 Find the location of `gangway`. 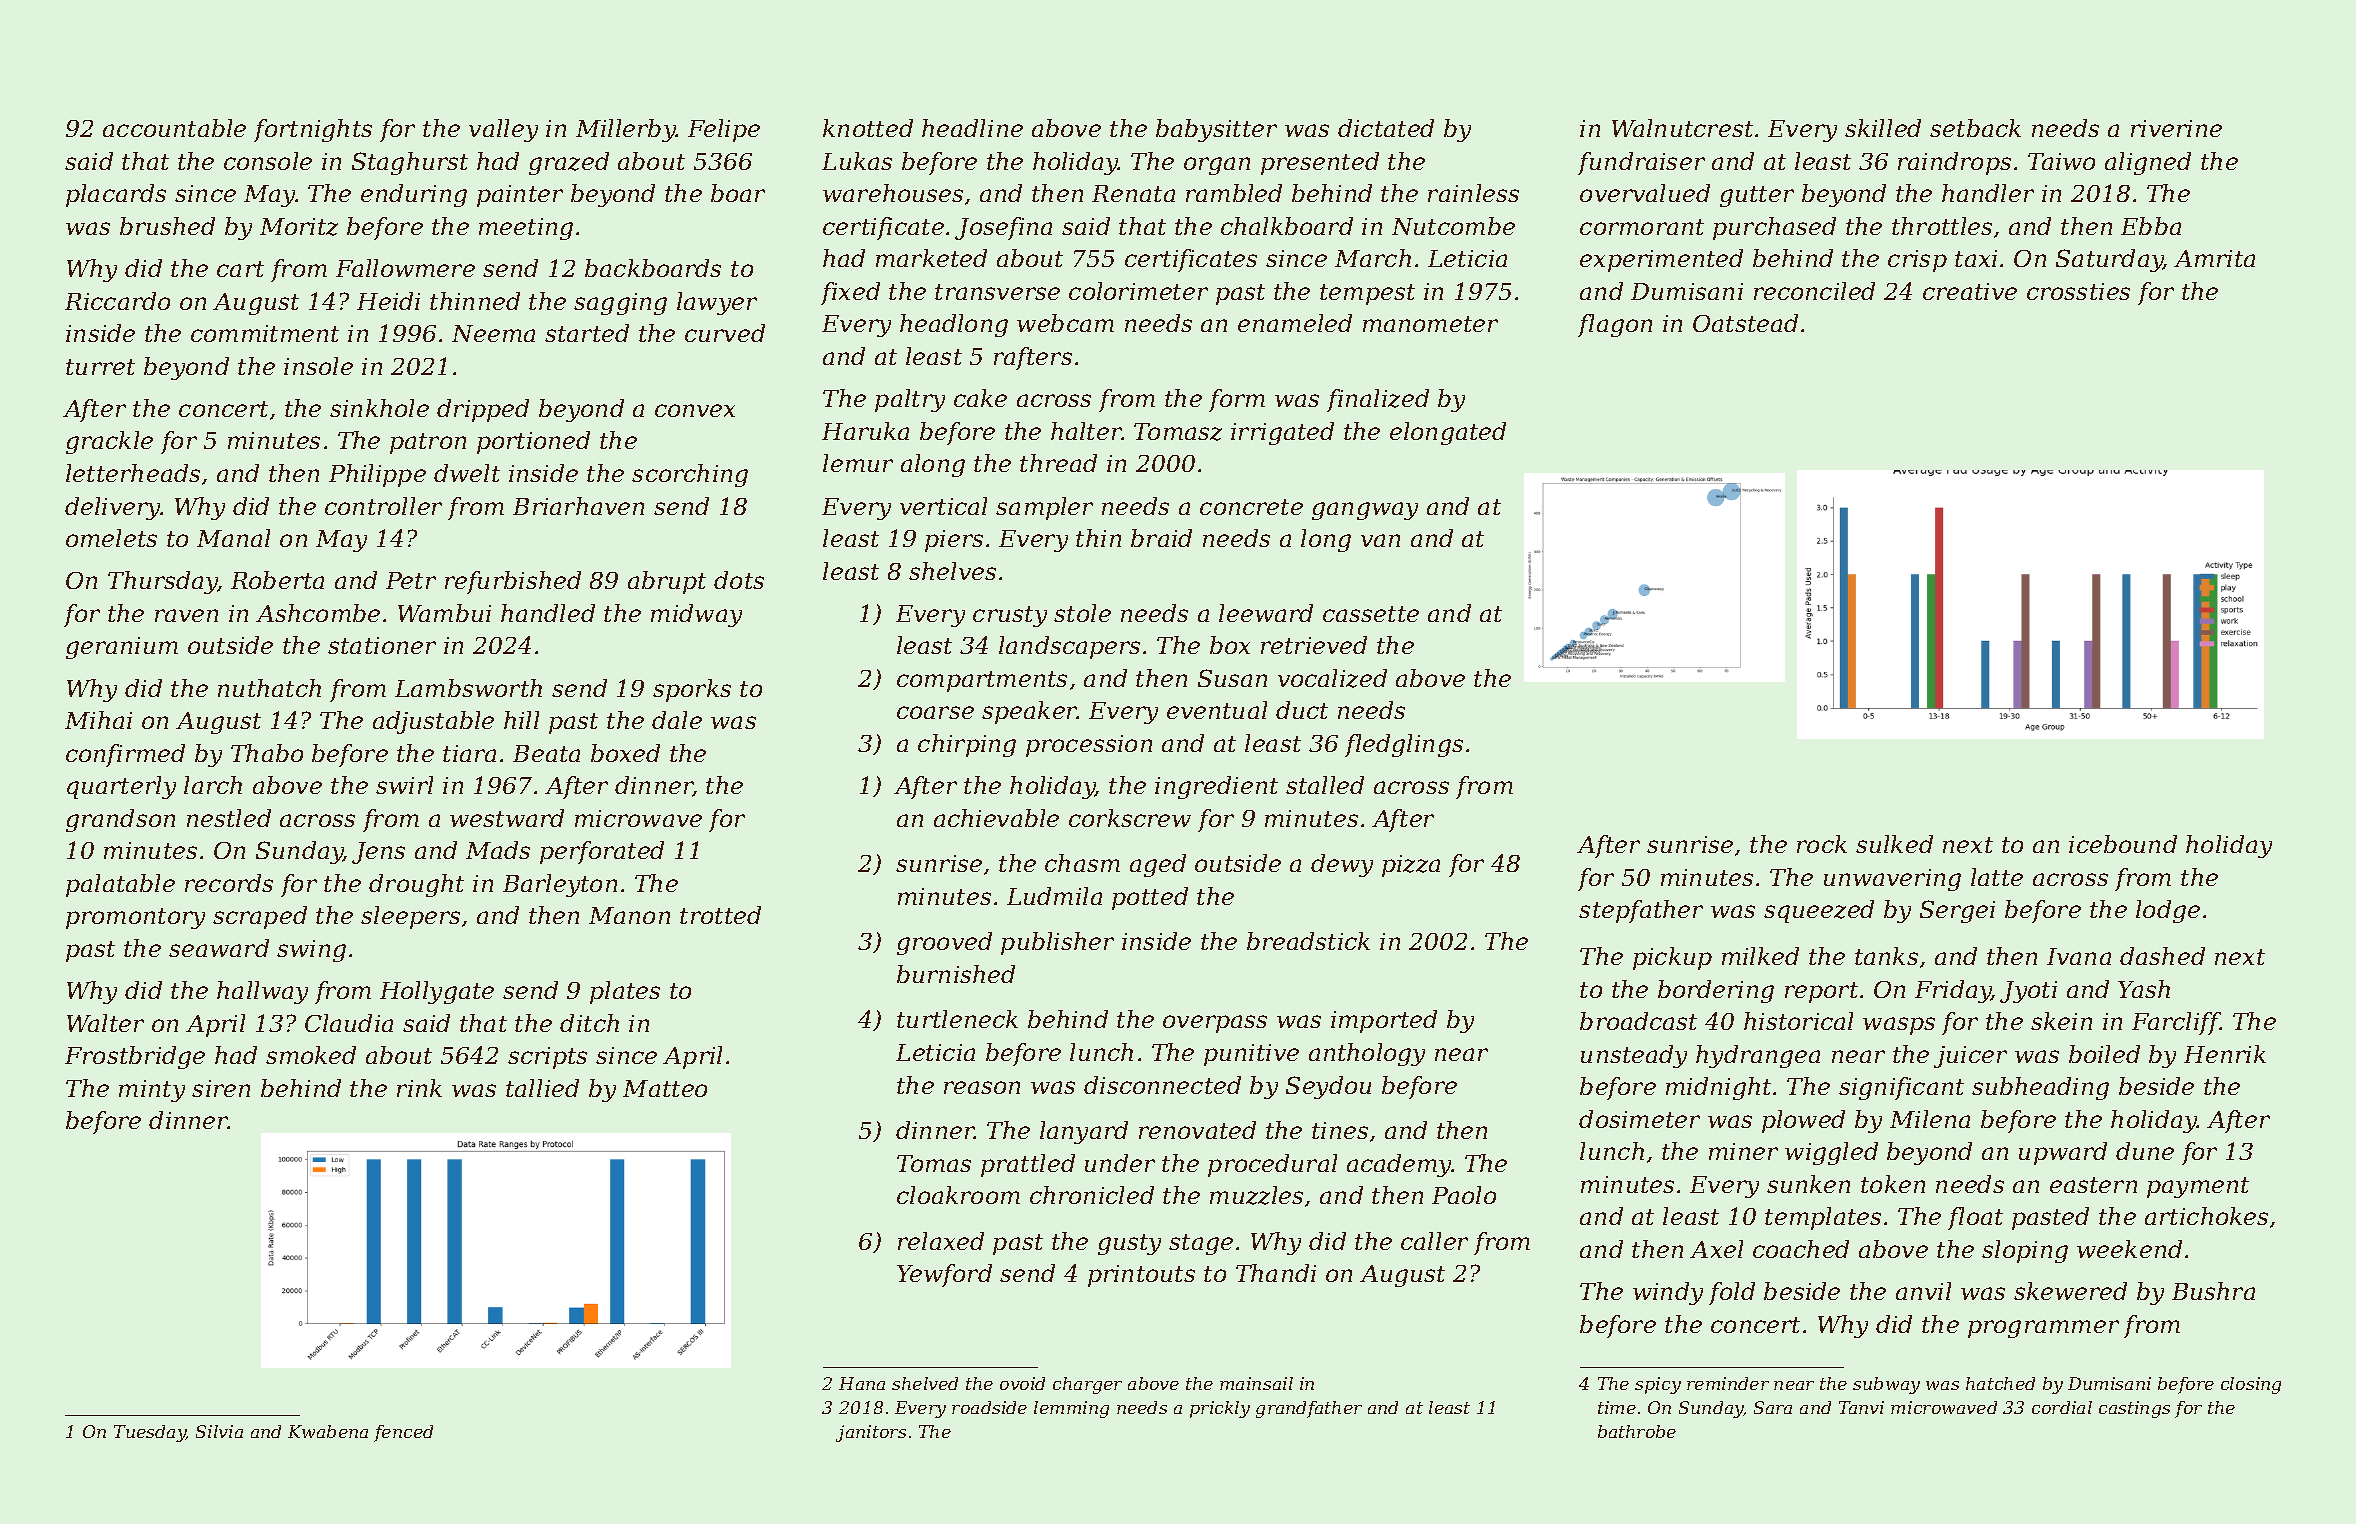

gangway is located at coordinates (1365, 511).
